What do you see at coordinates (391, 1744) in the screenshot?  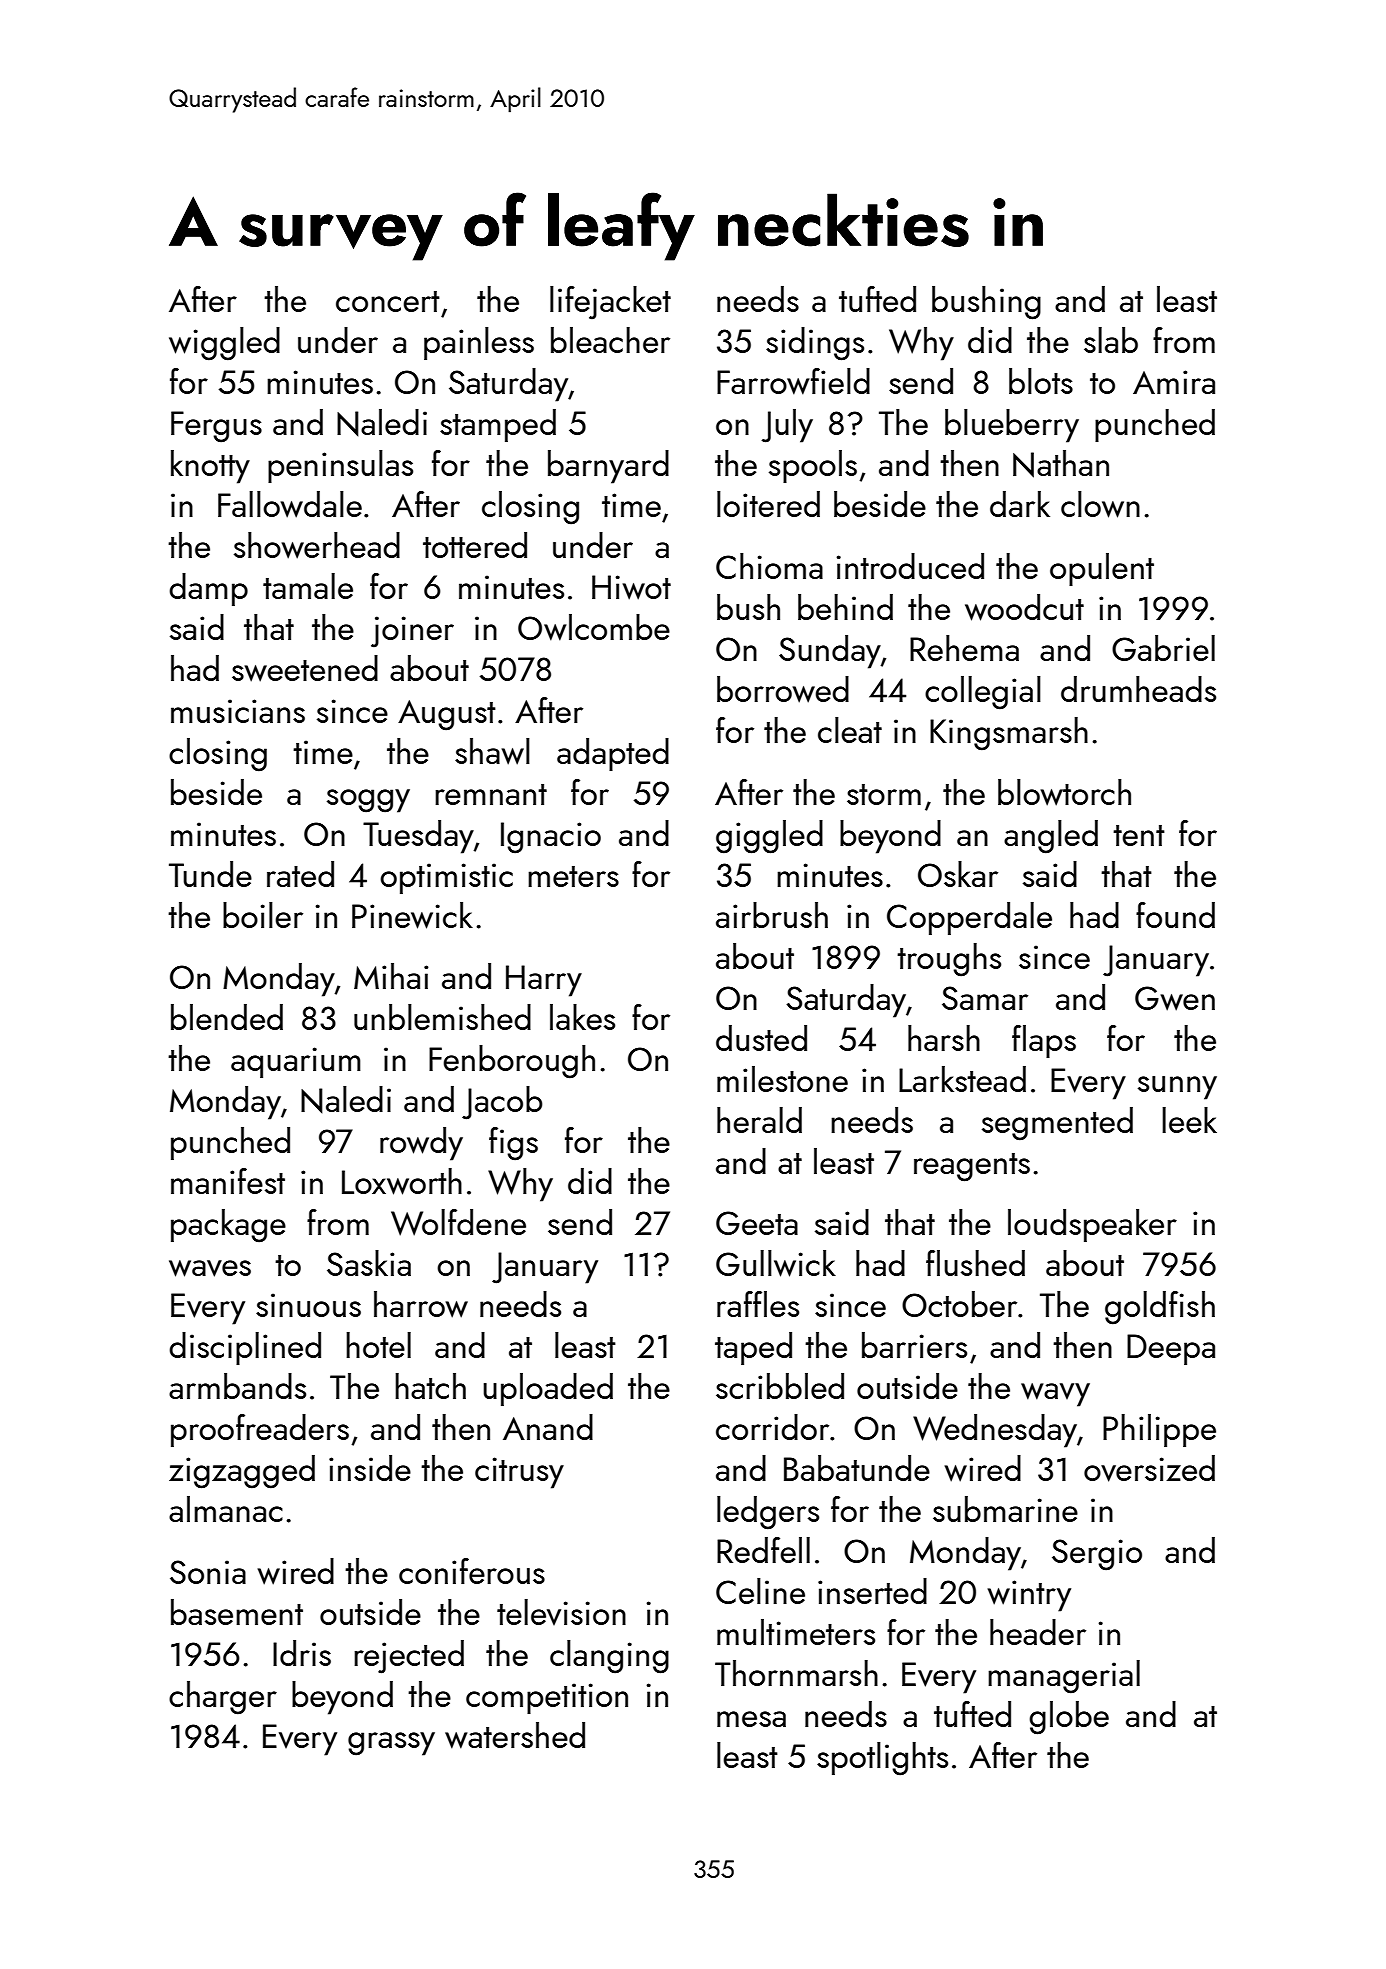 I see `grassy` at bounding box center [391, 1744].
